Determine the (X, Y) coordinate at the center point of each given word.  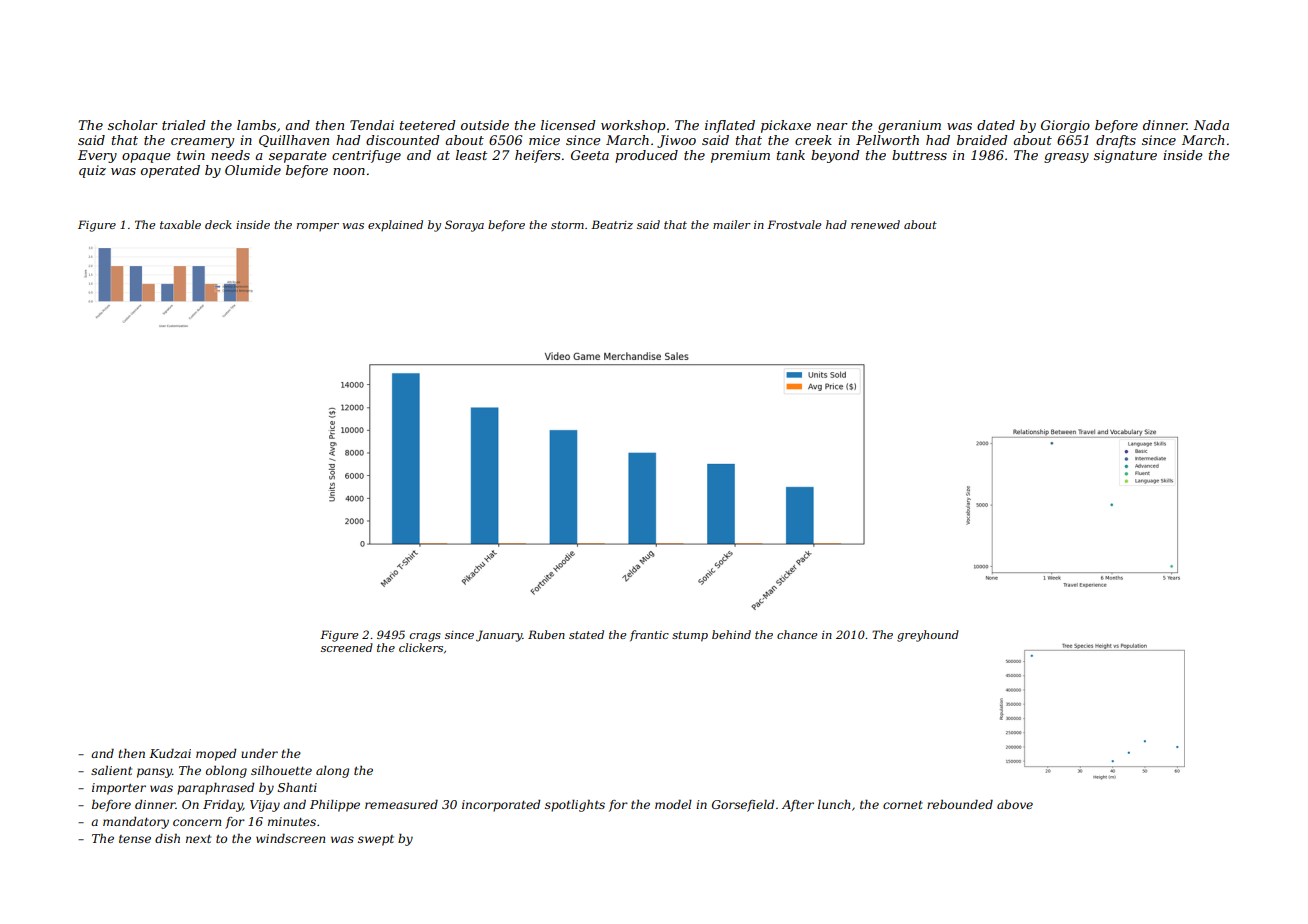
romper (318, 227)
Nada (1211, 125)
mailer (732, 224)
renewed (875, 224)
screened (347, 647)
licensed (568, 125)
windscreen (290, 838)
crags (425, 637)
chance (797, 634)
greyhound (928, 636)
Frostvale (794, 224)
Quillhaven (294, 141)
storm (567, 225)
